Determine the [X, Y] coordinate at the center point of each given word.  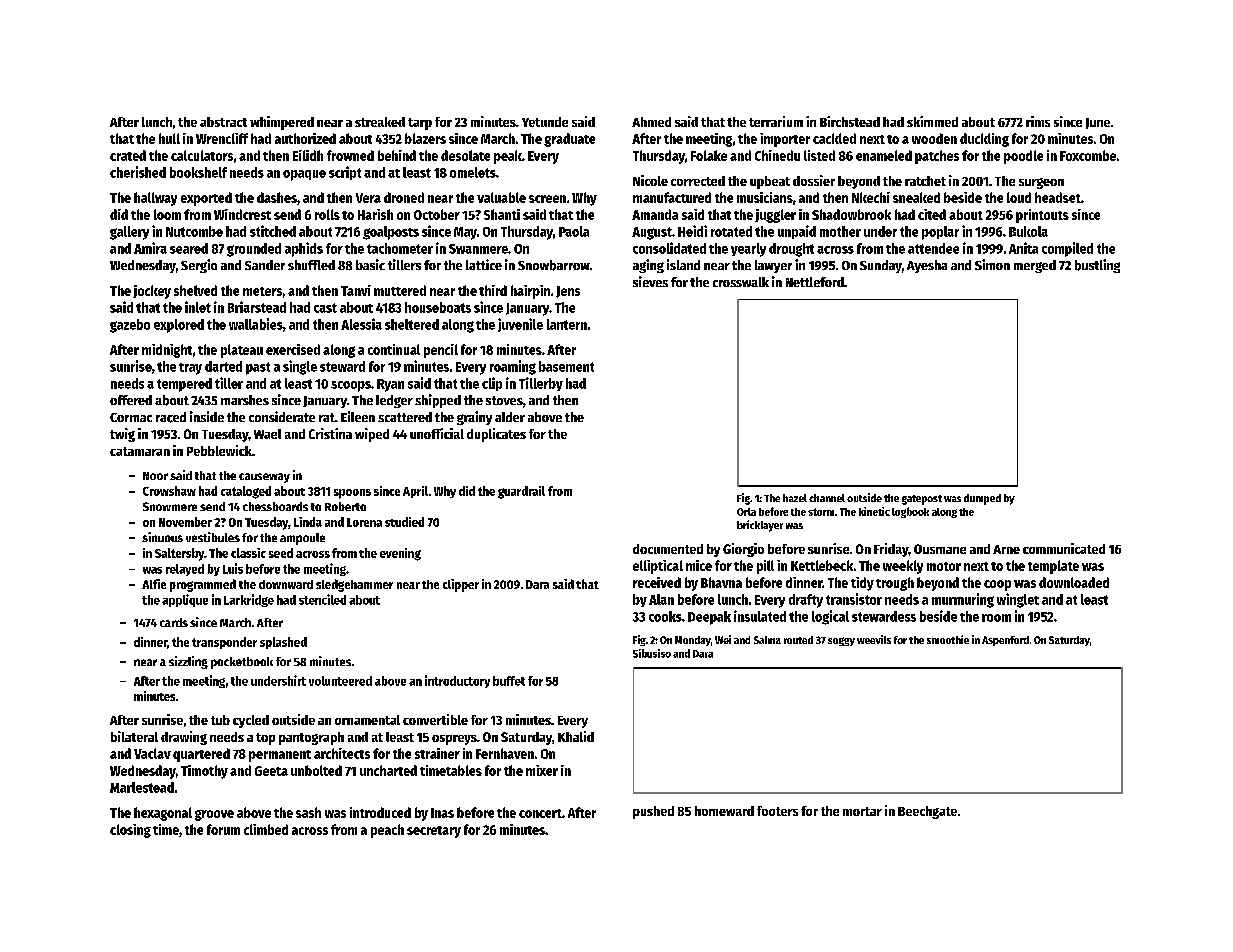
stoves [504, 400]
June [1098, 123]
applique [185, 600]
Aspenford [1005, 641]
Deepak [709, 618]
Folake [709, 155]
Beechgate [927, 812]
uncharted [388, 770]
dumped [982, 499]
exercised [293, 349]
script [345, 173]
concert [540, 813]
